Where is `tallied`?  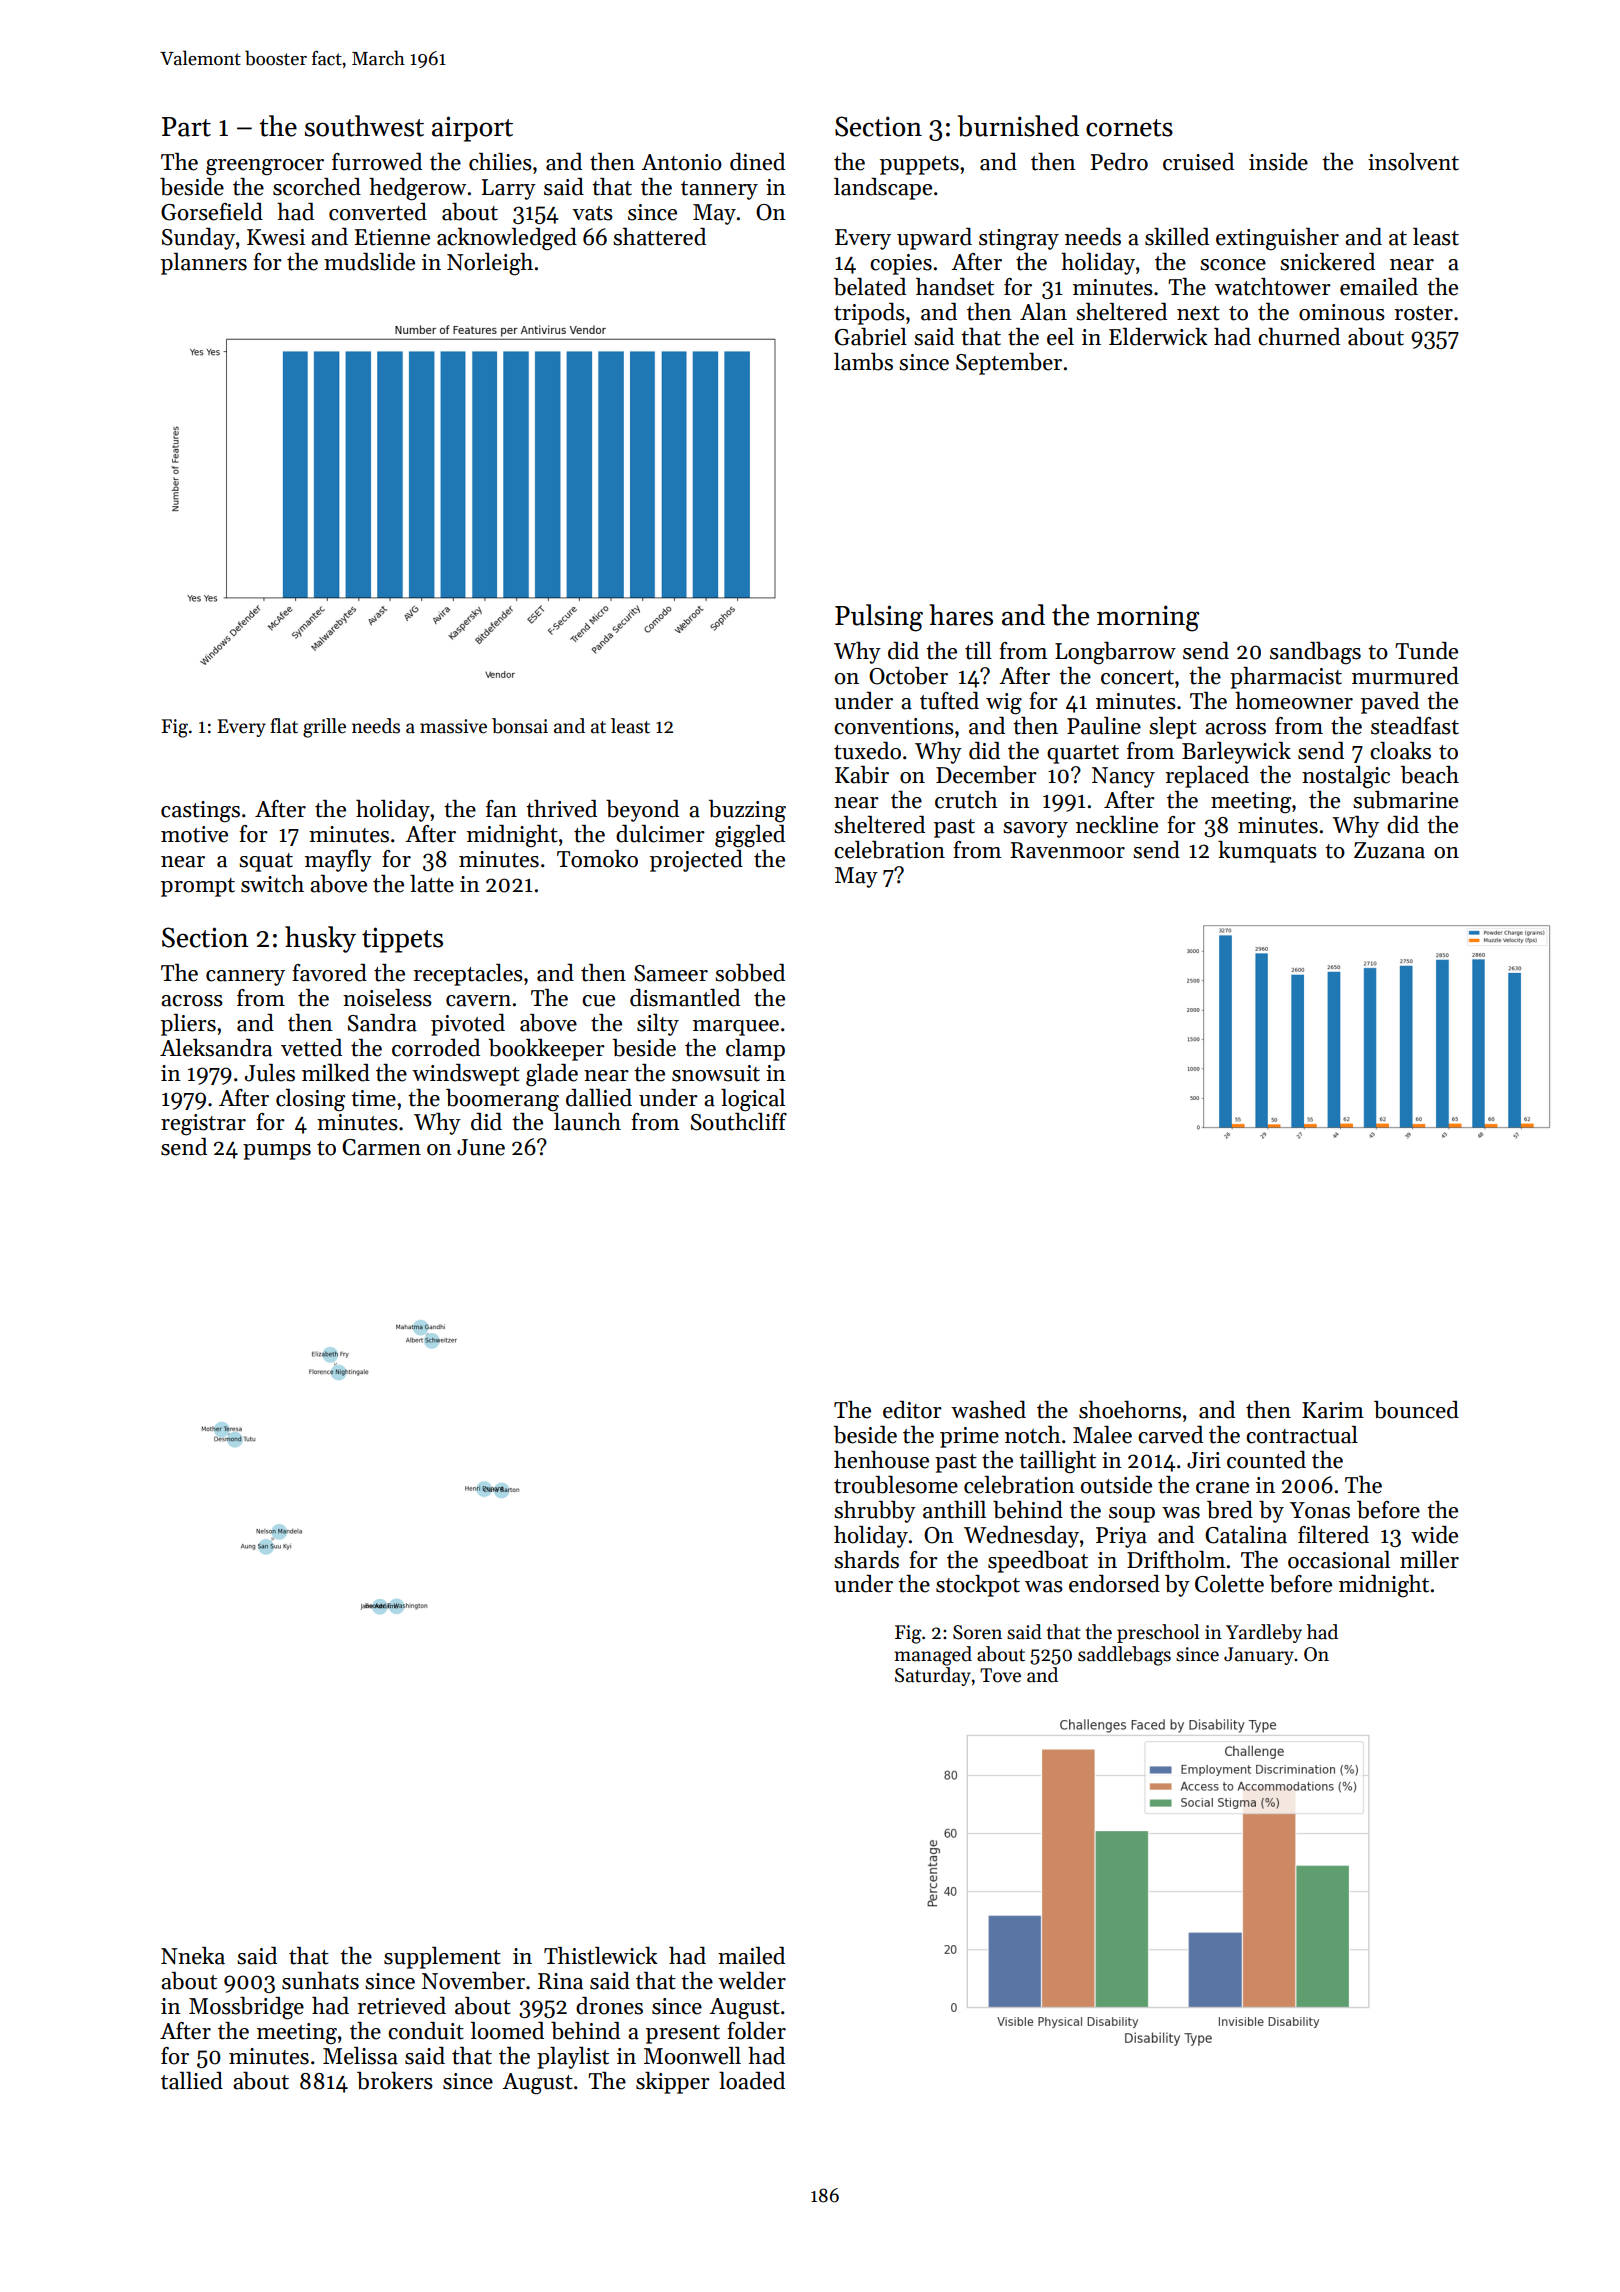 tallied is located at coordinates (192, 2081).
